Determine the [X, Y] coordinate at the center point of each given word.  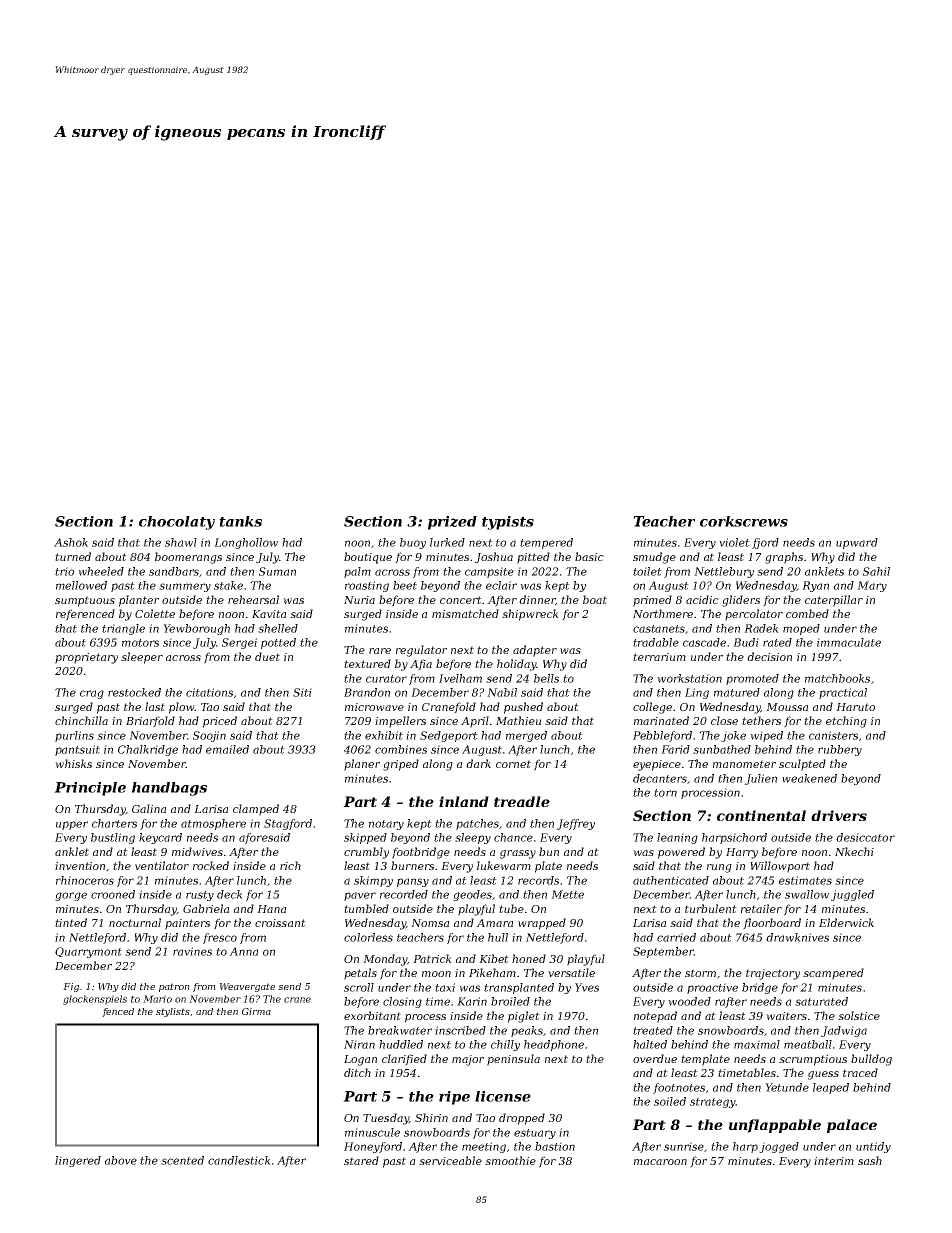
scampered [833, 974]
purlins [74, 736]
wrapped [542, 924]
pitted [533, 558]
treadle [522, 801]
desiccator [865, 837]
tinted [71, 922]
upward [857, 543]
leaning [677, 838]
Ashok [71, 542]
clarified [404, 1060]
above [121, 1160]
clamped [256, 810]
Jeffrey [575, 824]
